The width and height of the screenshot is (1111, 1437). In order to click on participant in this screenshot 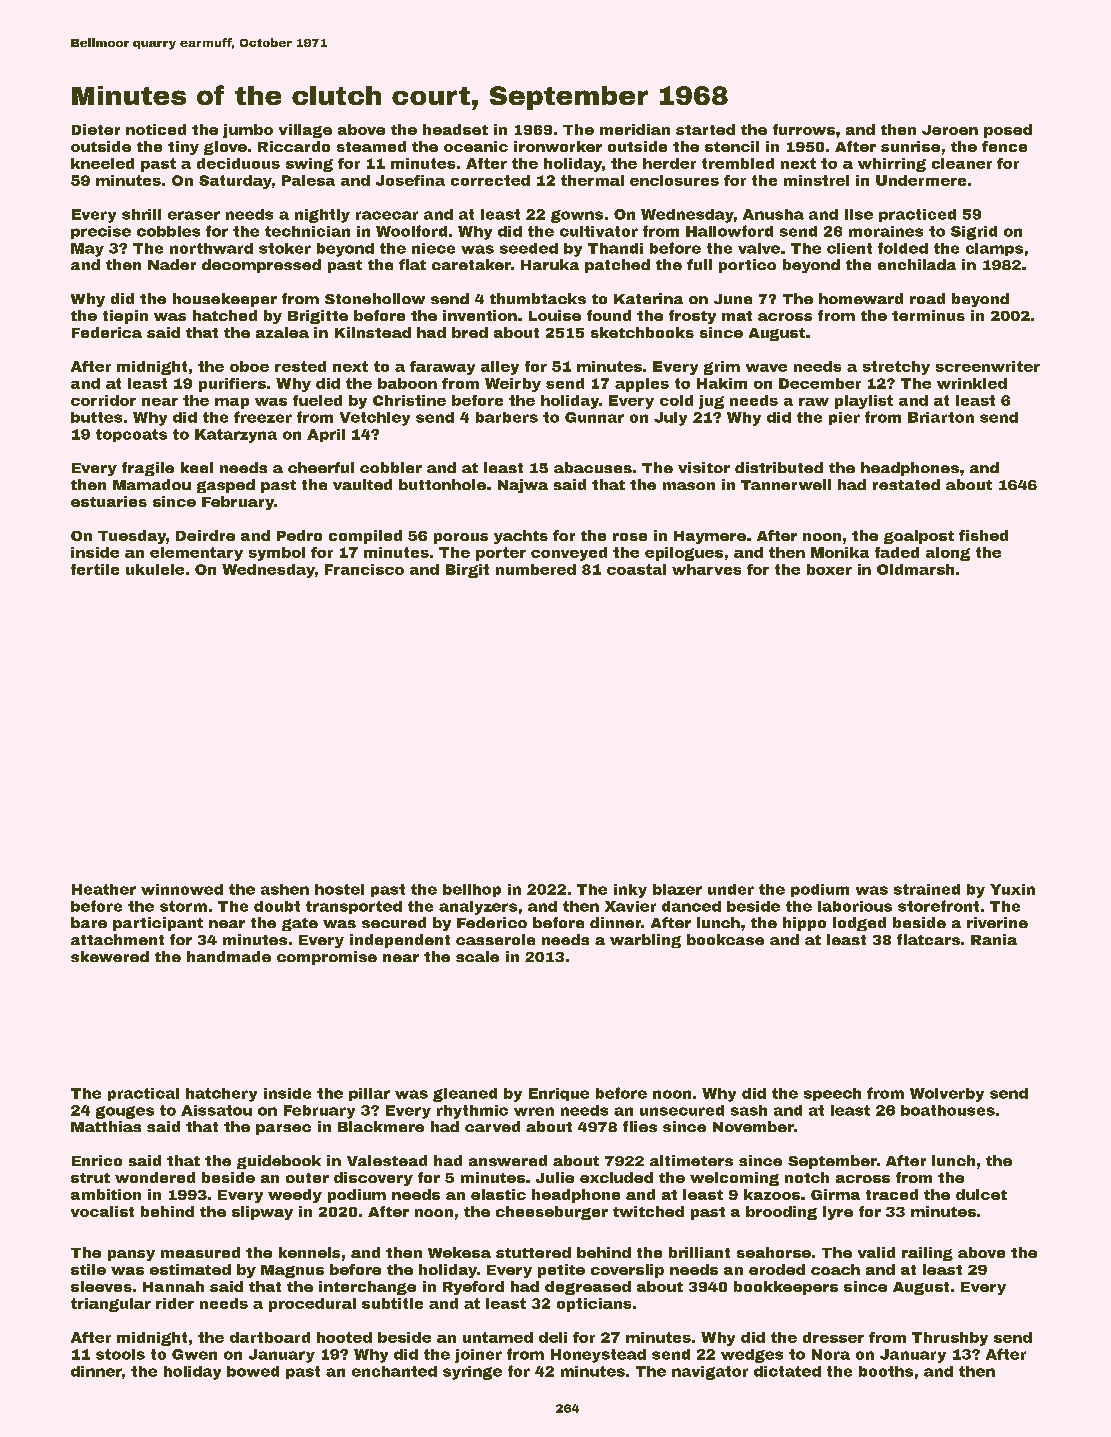, I will do `click(158, 924)`.
